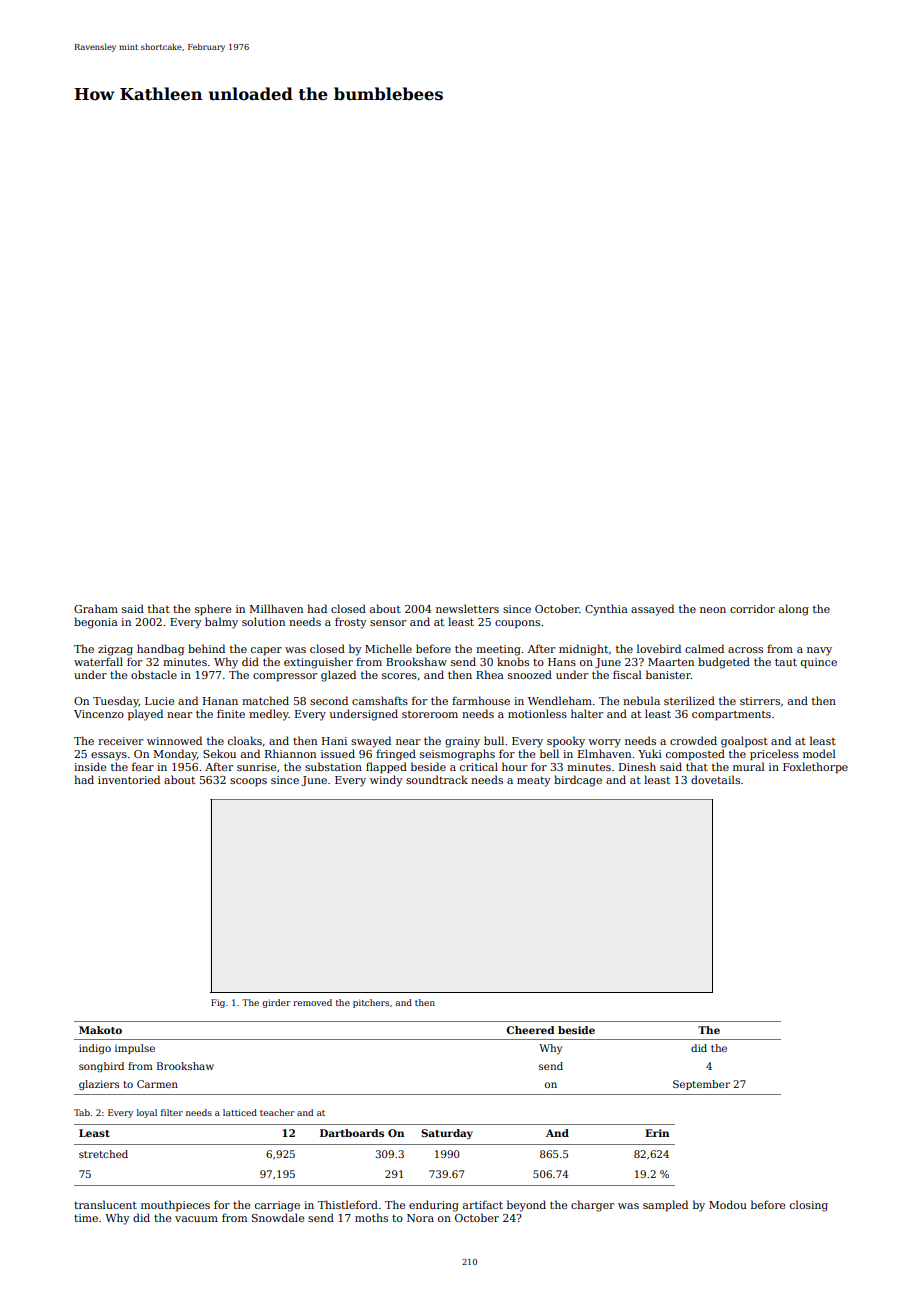 This image has height=1308, width=924. What do you see at coordinates (728, 1204) in the image?
I see `Modou` at bounding box center [728, 1204].
